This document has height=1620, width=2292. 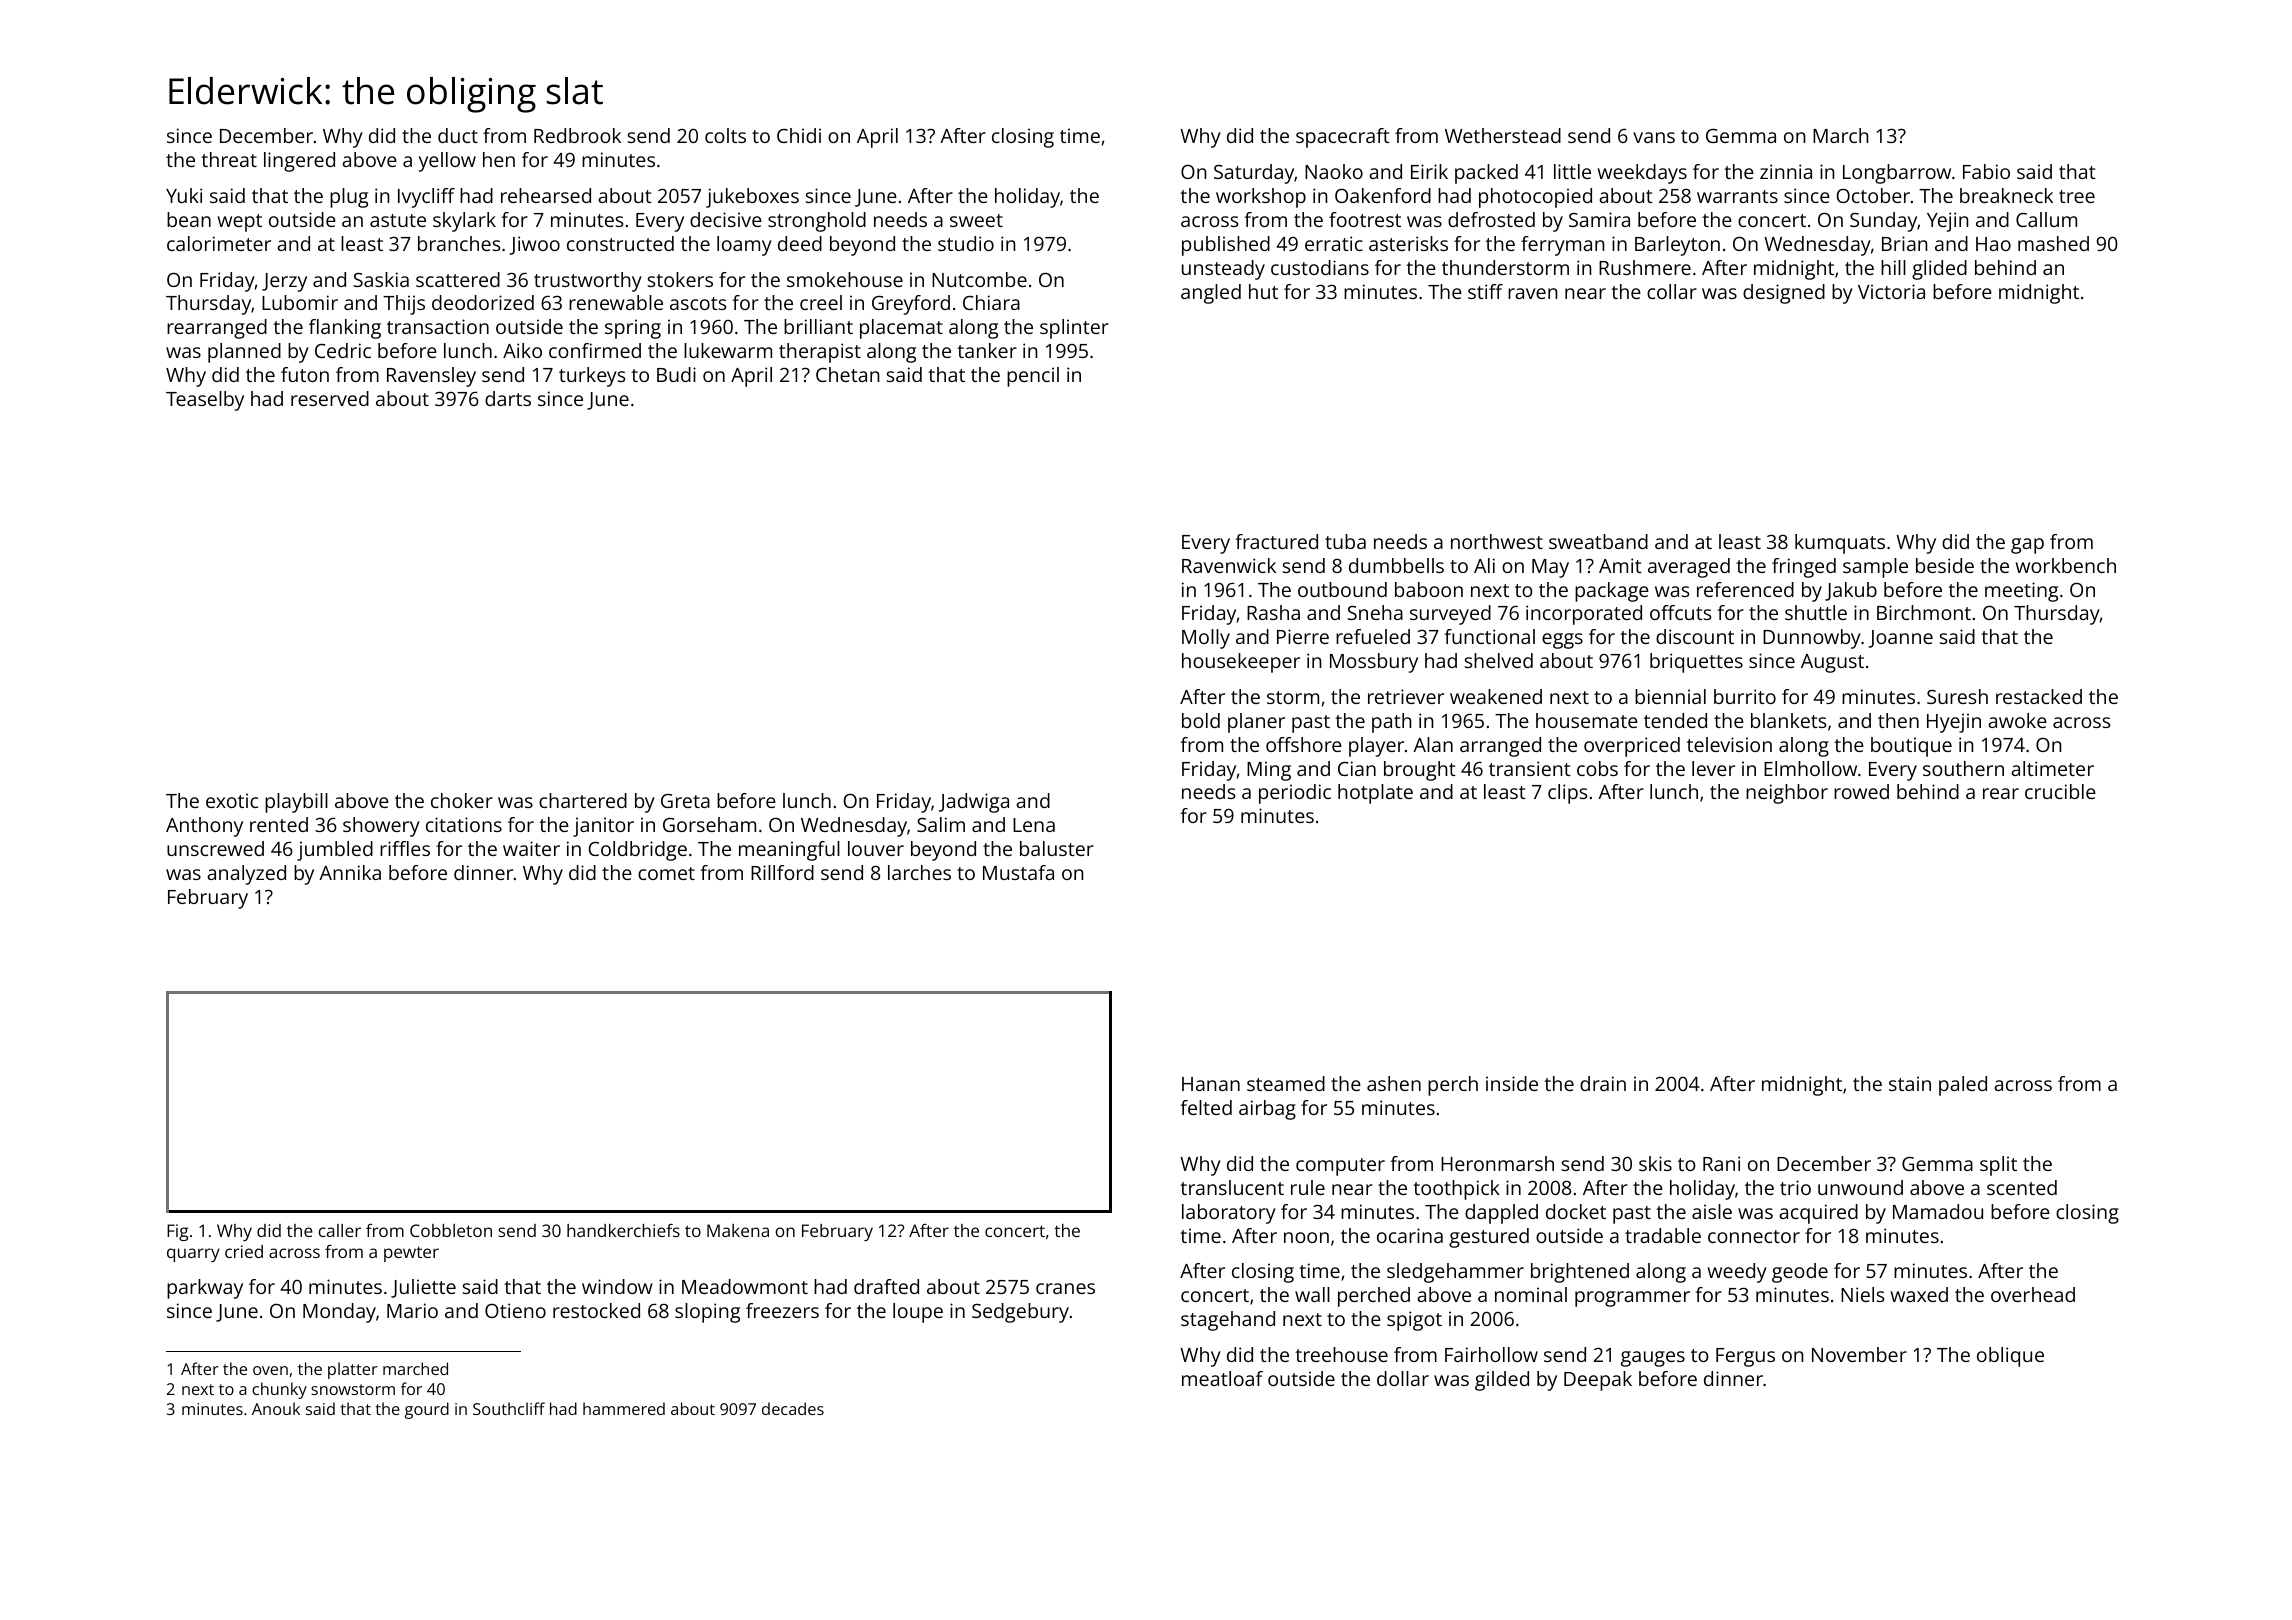 What do you see at coordinates (1320, 267) in the document?
I see `custodians` at bounding box center [1320, 267].
